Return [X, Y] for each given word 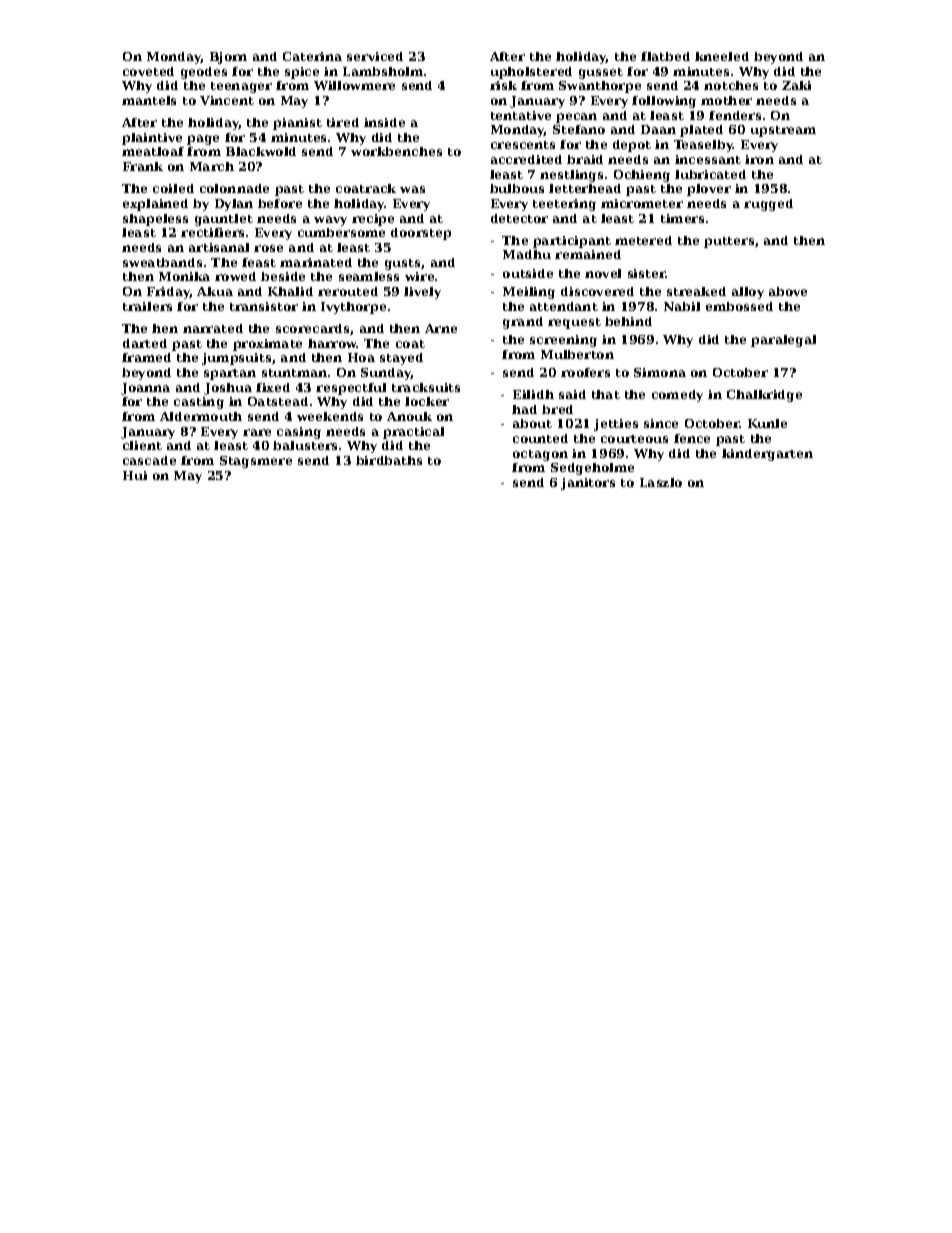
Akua [215, 291]
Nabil [682, 306]
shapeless [155, 220]
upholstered [531, 73]
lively [422, 293]
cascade [149, 460]
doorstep [421, 234]
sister [647, 273]
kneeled [722, 56]
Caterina [312, 56]
